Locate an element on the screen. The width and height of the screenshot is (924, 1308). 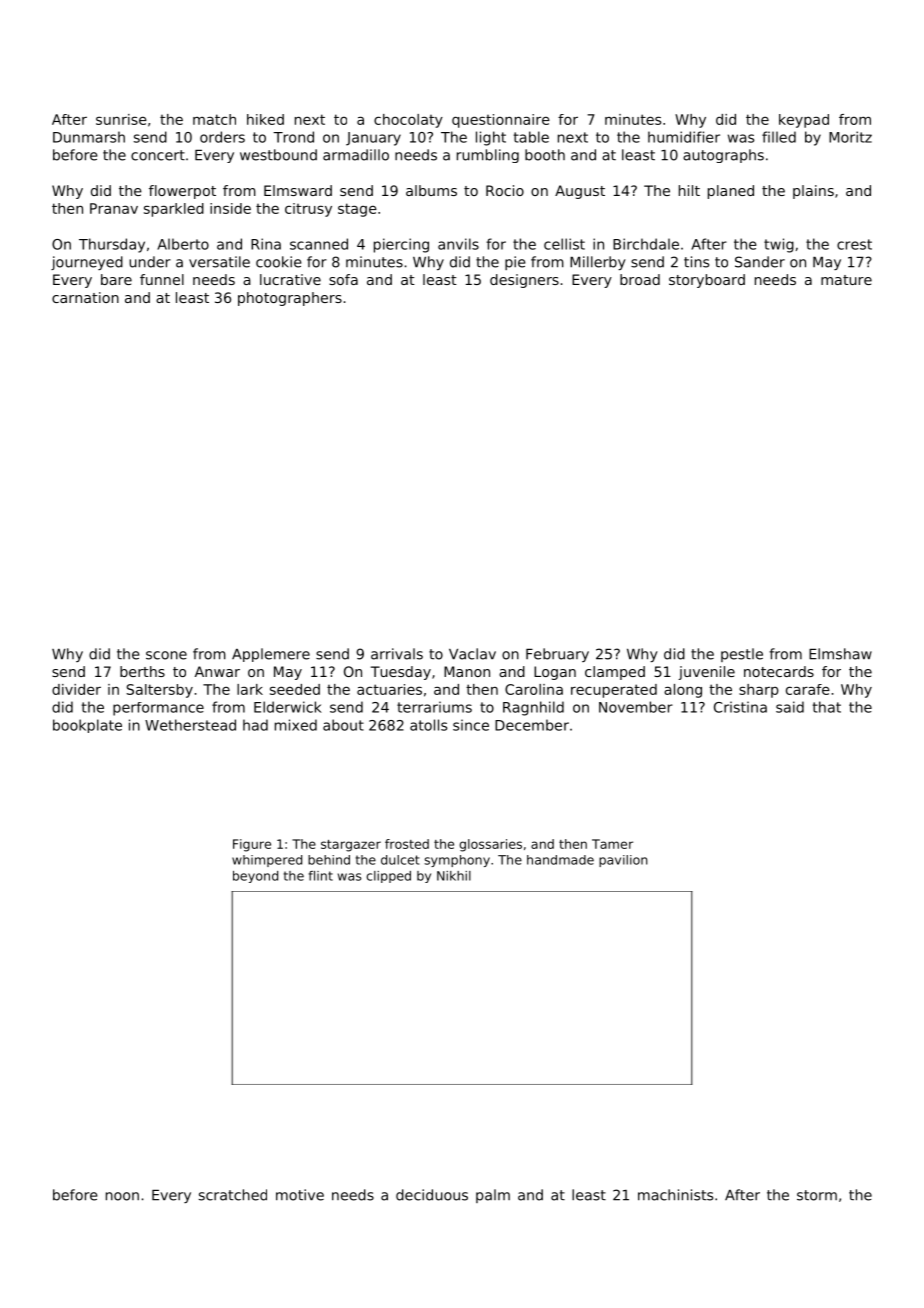
machinists is located at coordinates (675, 1195).
